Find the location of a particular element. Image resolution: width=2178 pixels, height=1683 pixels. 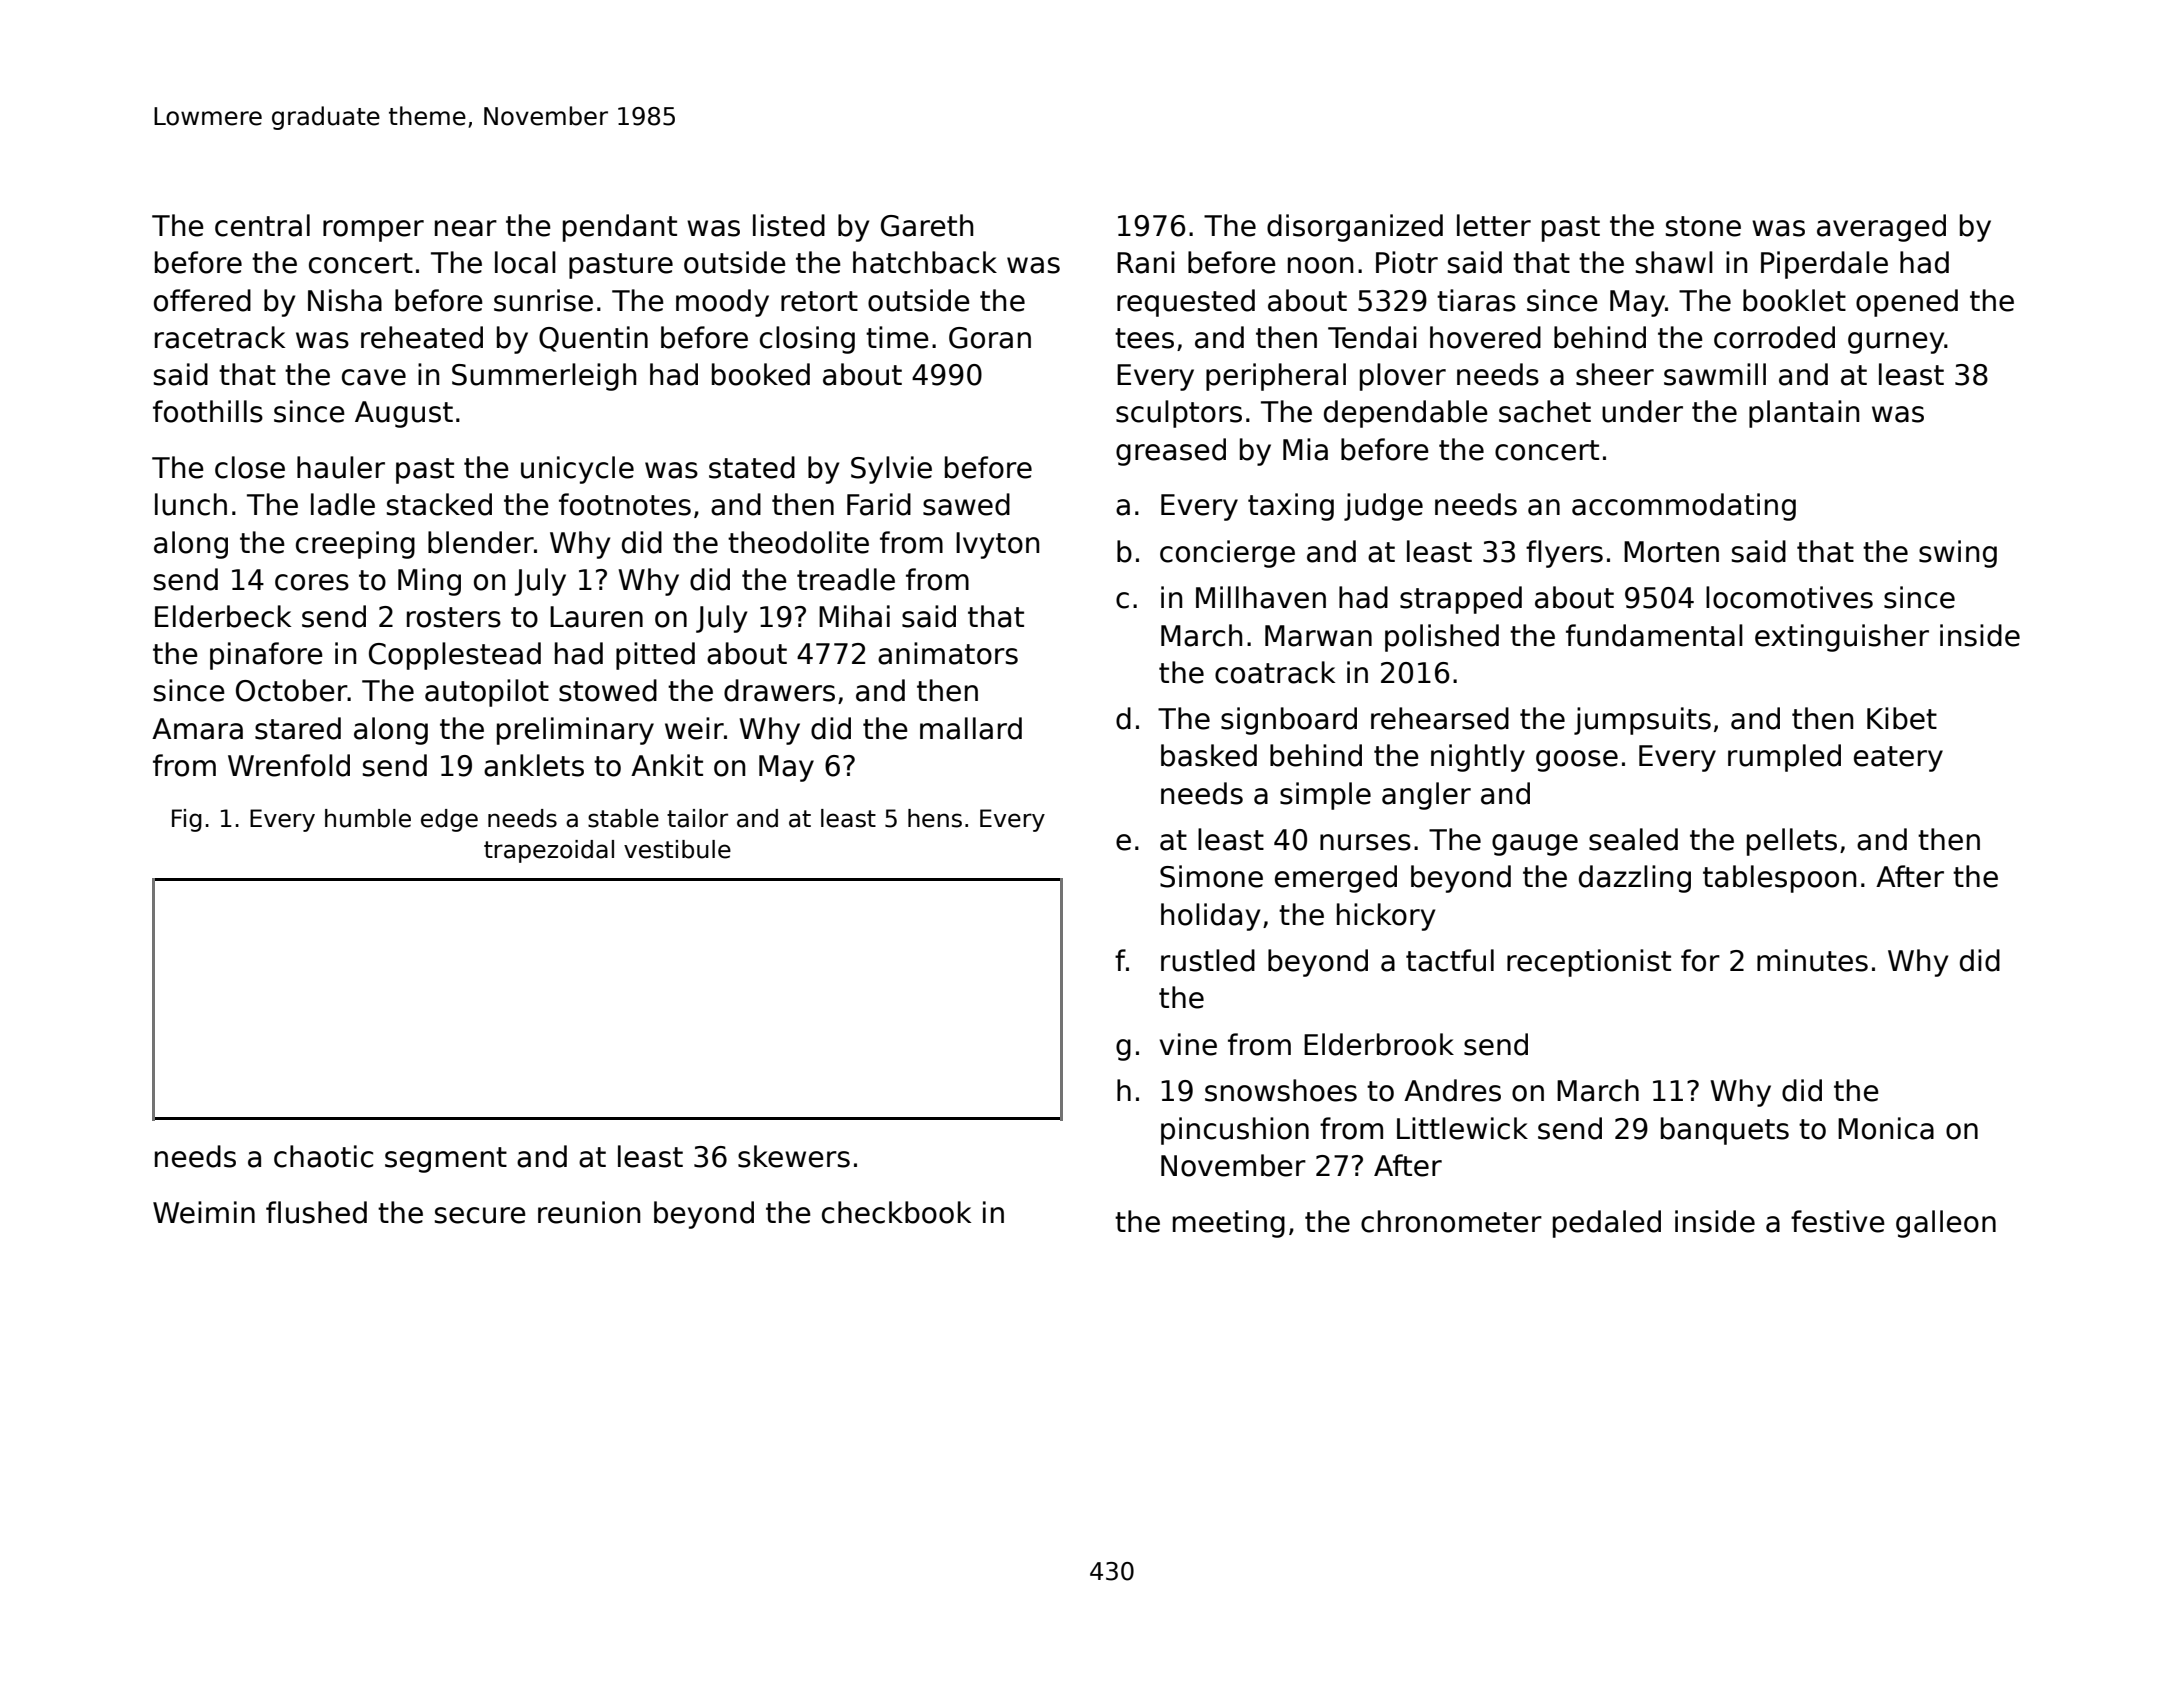

chaotic is located at coordinates (323, 1156).
